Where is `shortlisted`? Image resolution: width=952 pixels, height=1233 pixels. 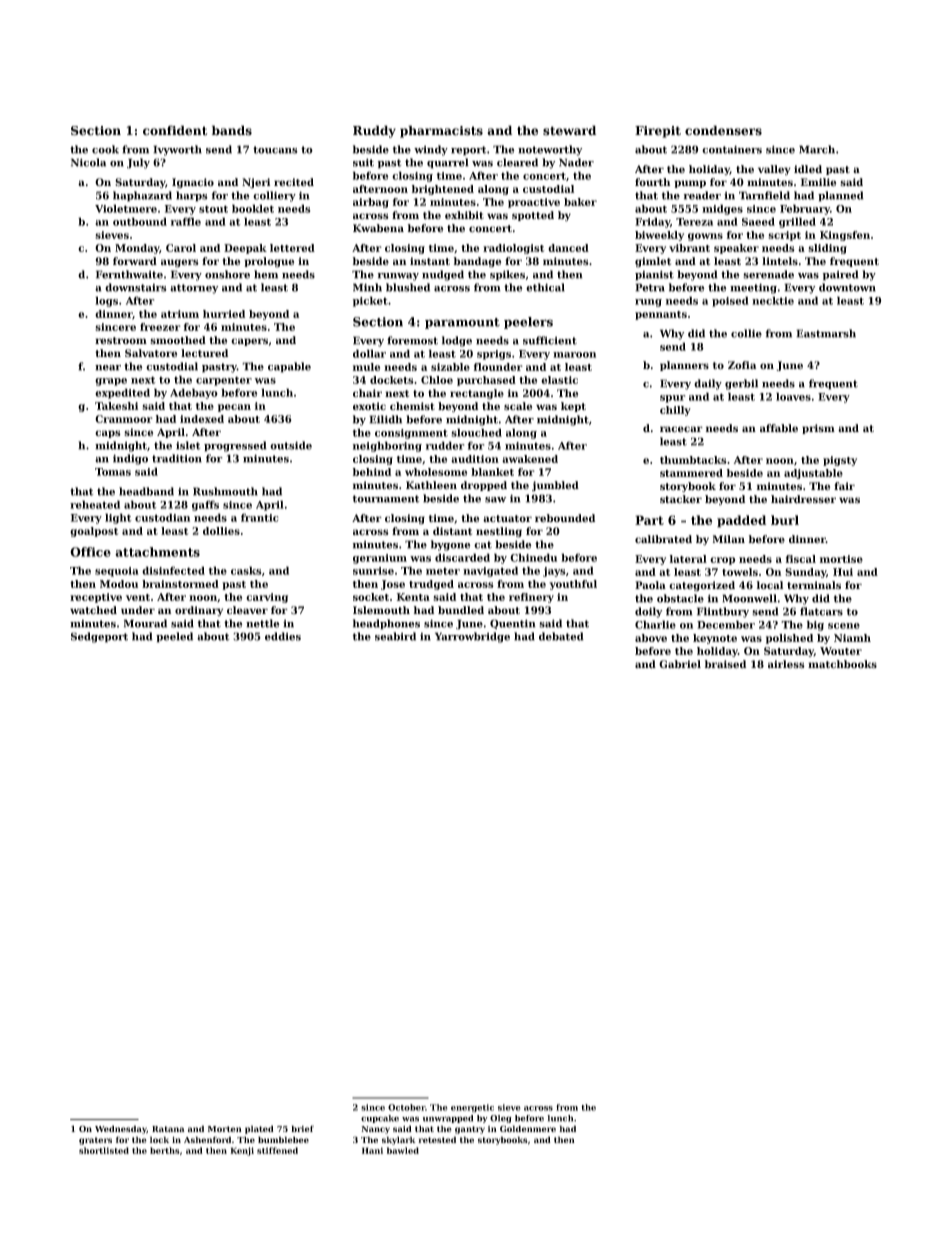 shortlisted is located at coordinates (104, 1150).
